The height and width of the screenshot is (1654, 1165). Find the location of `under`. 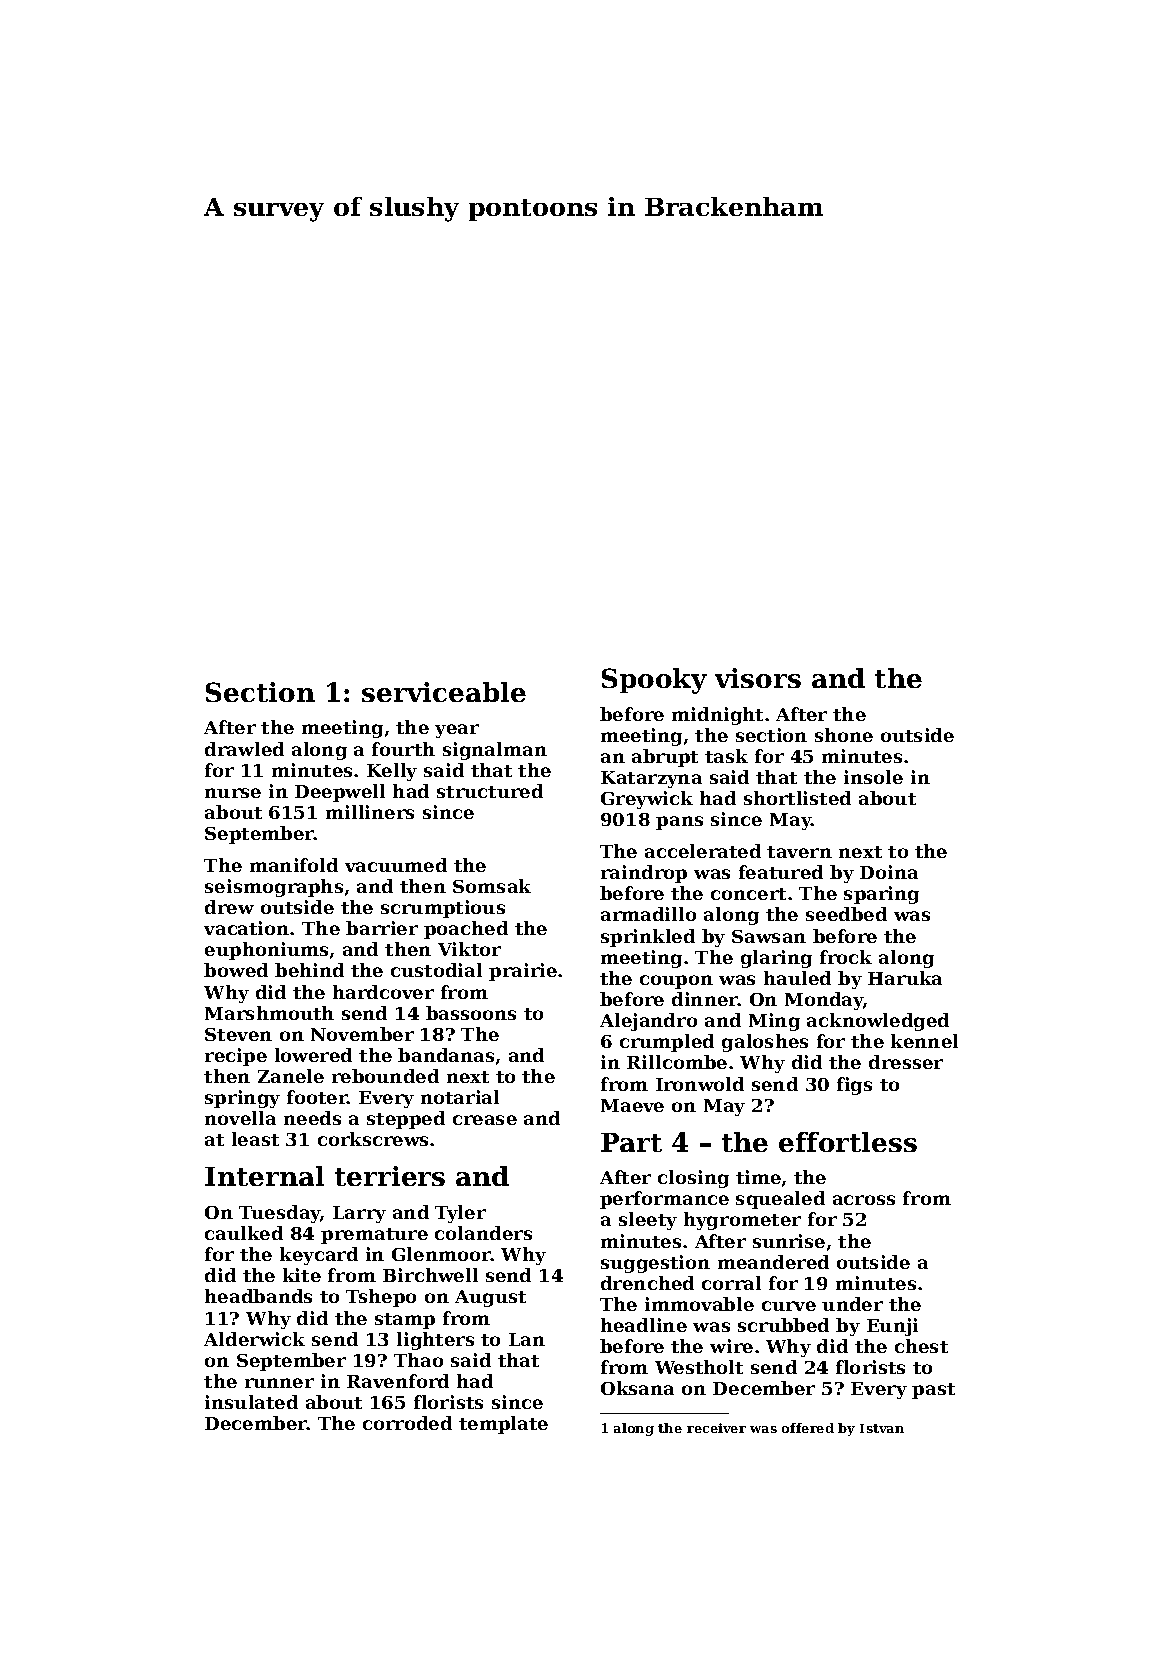

under is located at coordinates (852, 1304).
